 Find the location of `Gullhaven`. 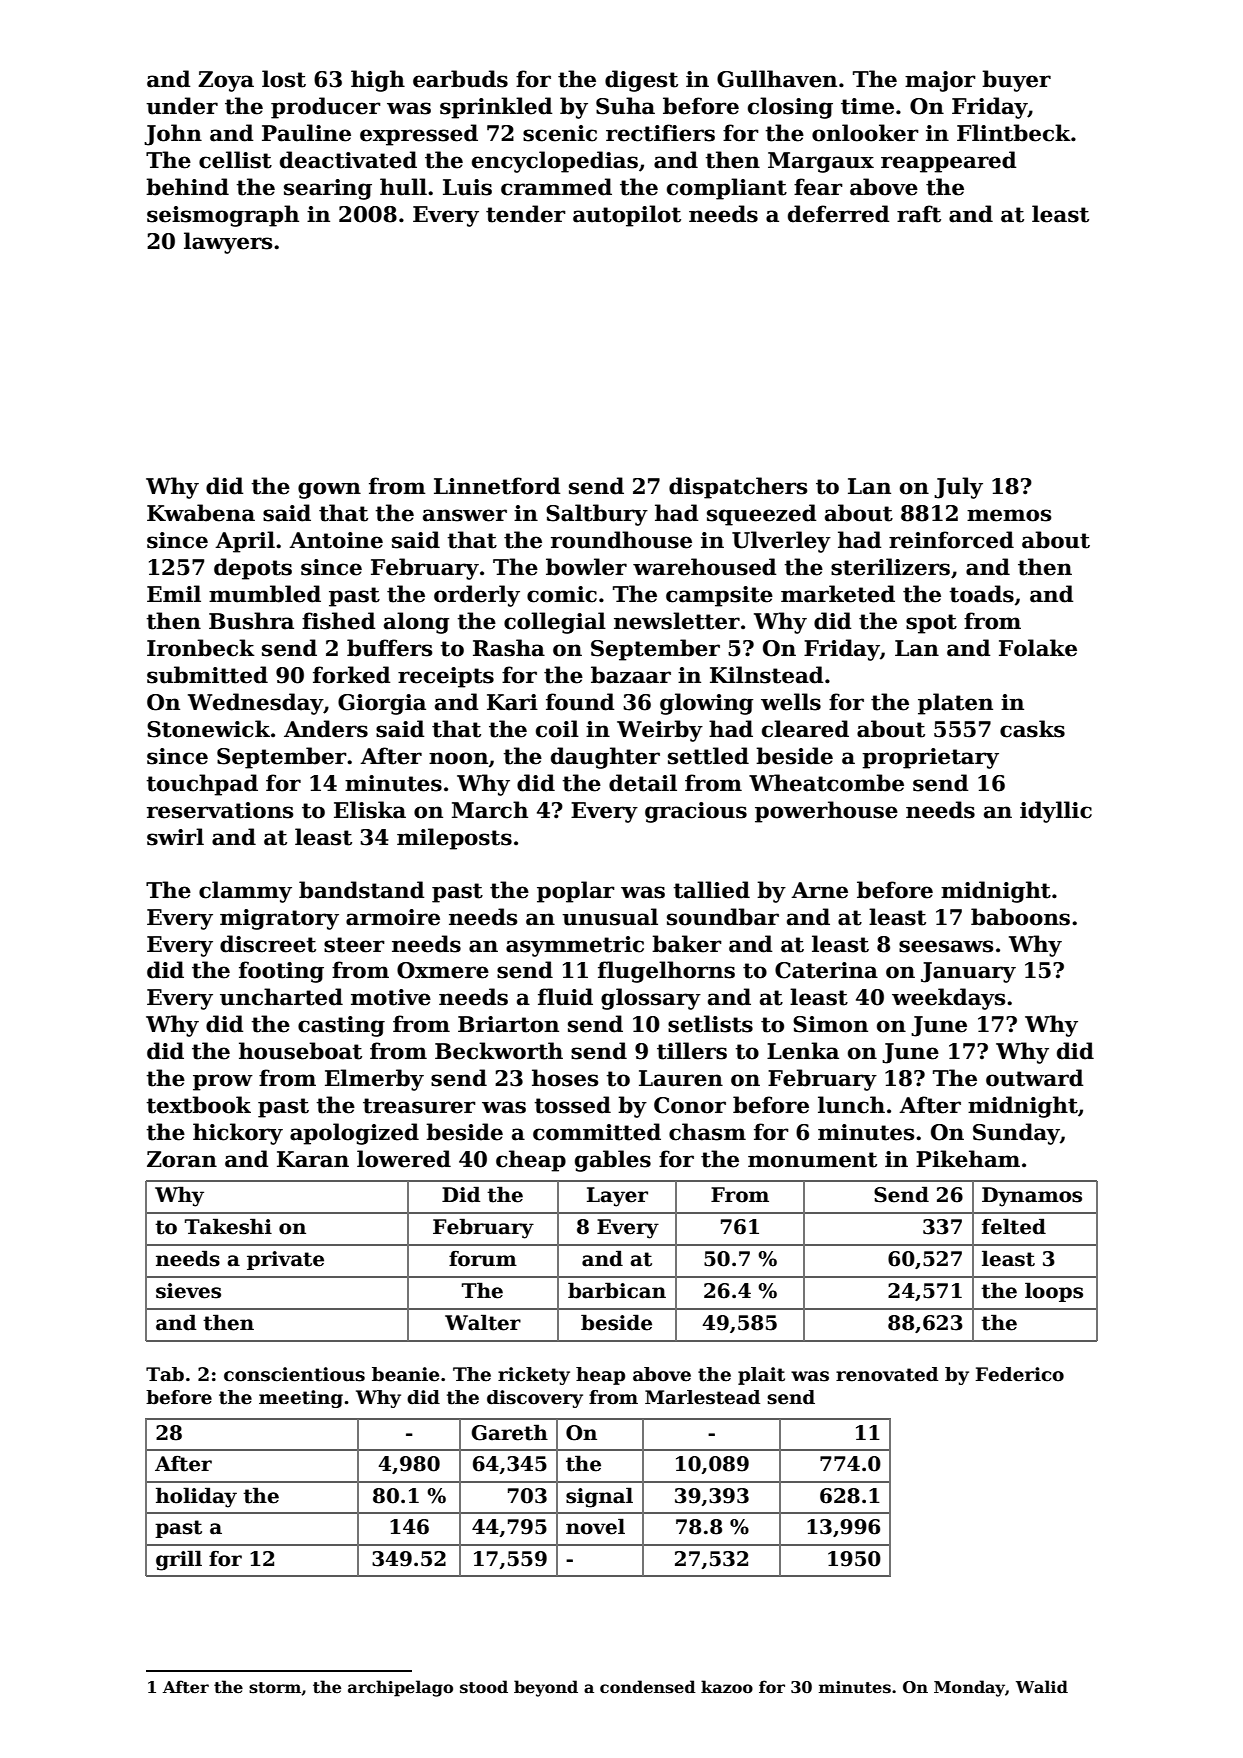

Gullhaven is located at coordinates (777, 79).
